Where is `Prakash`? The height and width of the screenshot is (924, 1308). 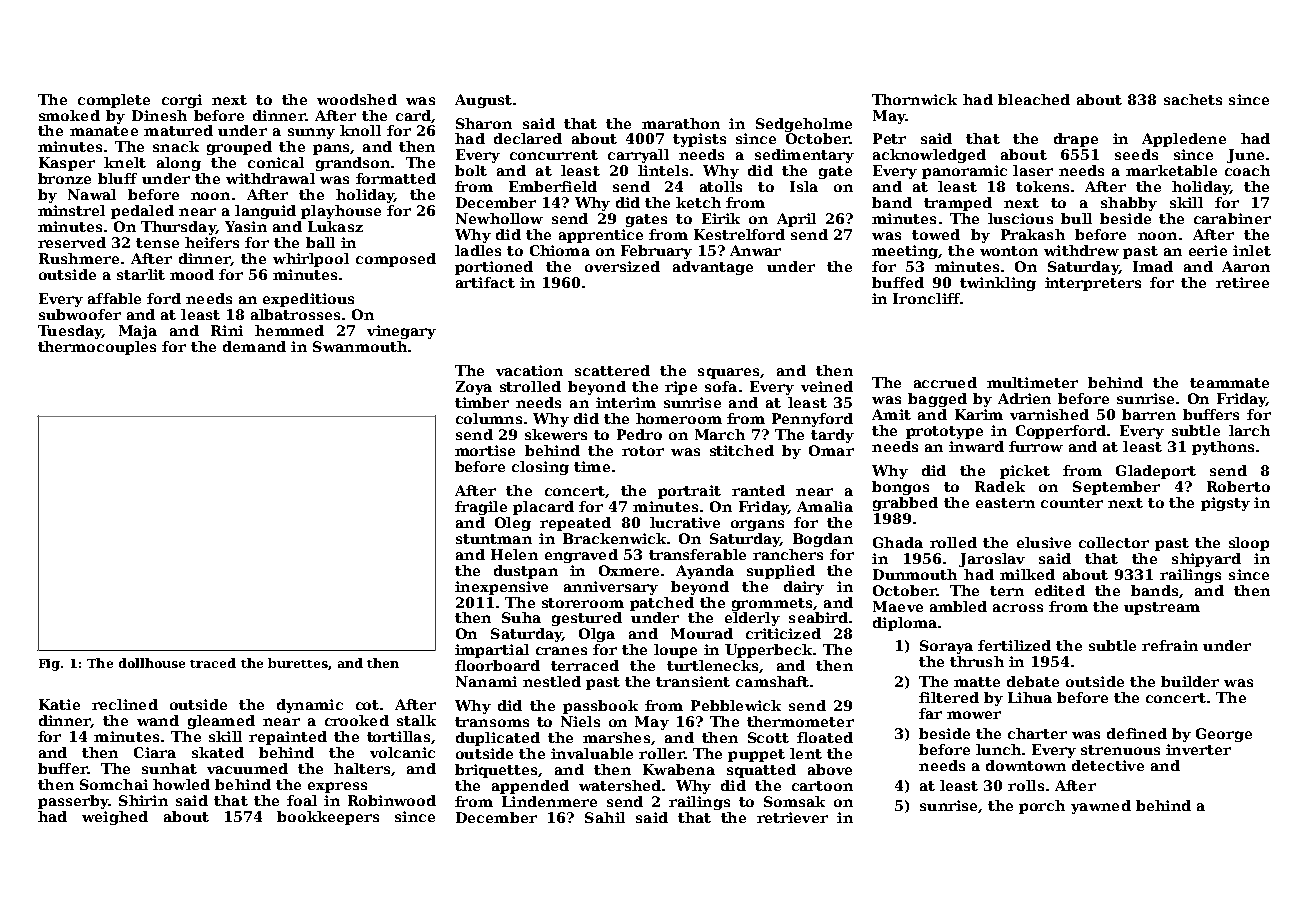 Prakash is located at coordinates (1033, 234).
